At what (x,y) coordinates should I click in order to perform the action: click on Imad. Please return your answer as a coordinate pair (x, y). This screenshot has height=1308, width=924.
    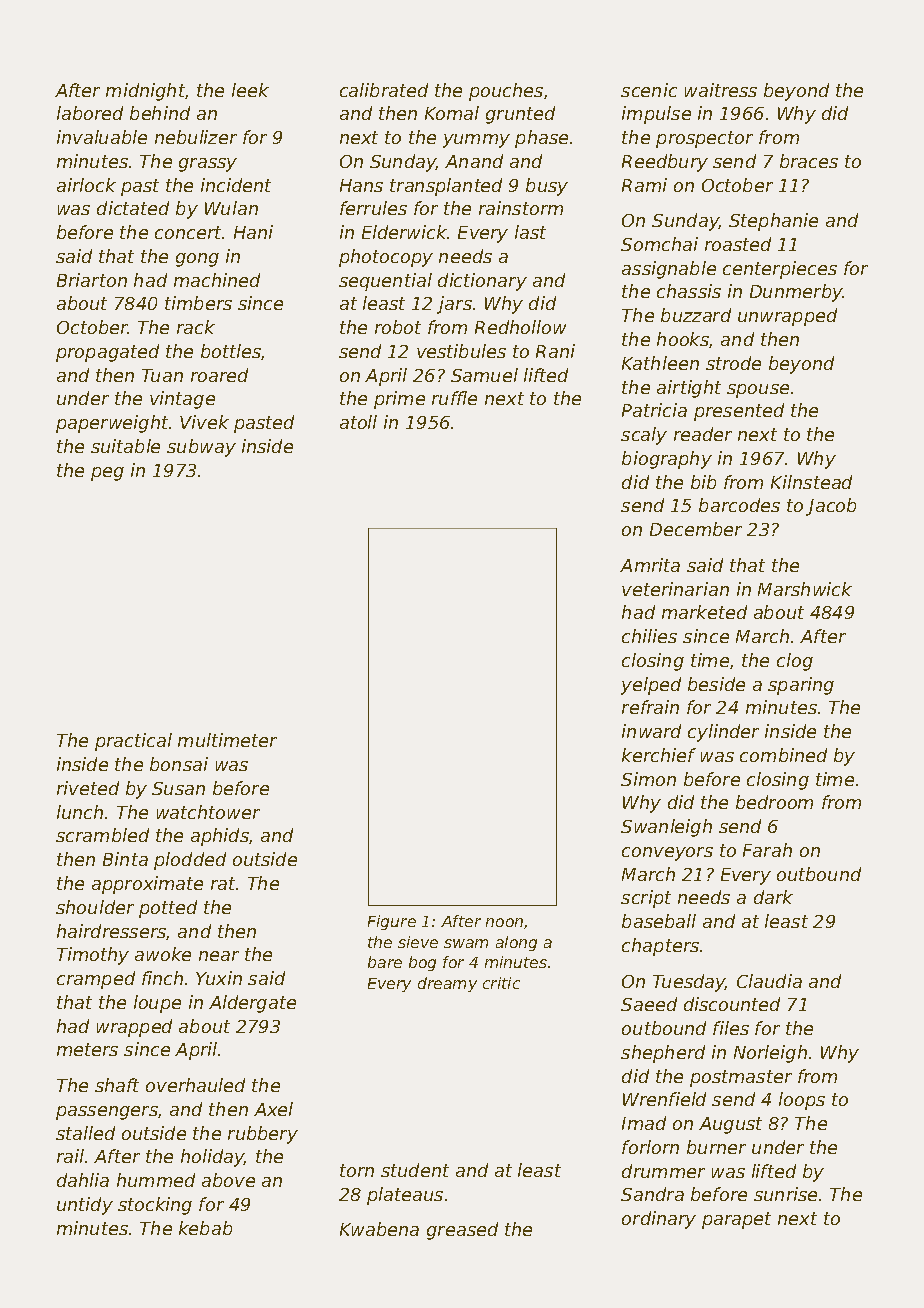
    Looking at the image, I should click on (644, 1123).
